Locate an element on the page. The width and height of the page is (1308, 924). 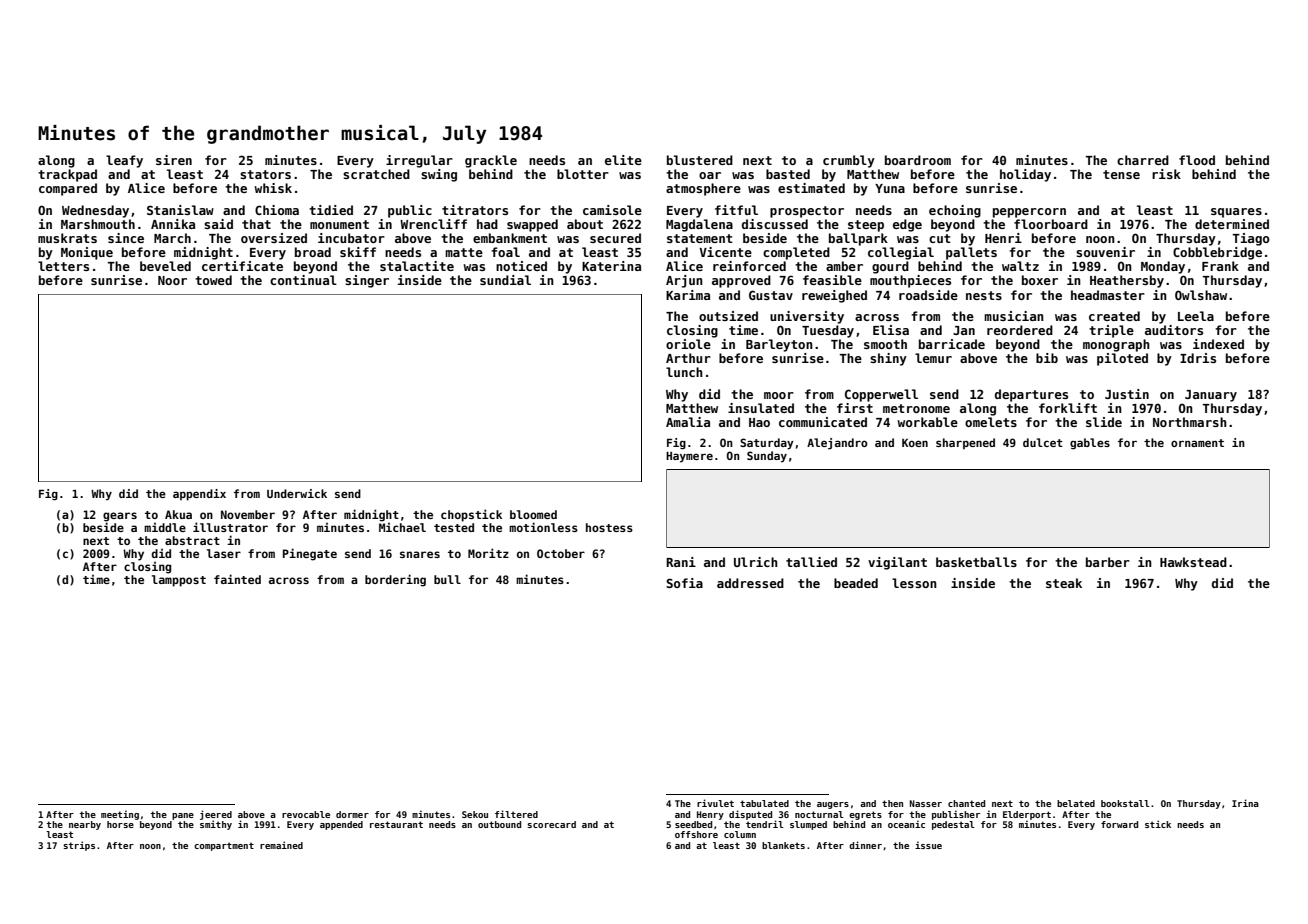
beaded is located at coordinates (856, 583).
